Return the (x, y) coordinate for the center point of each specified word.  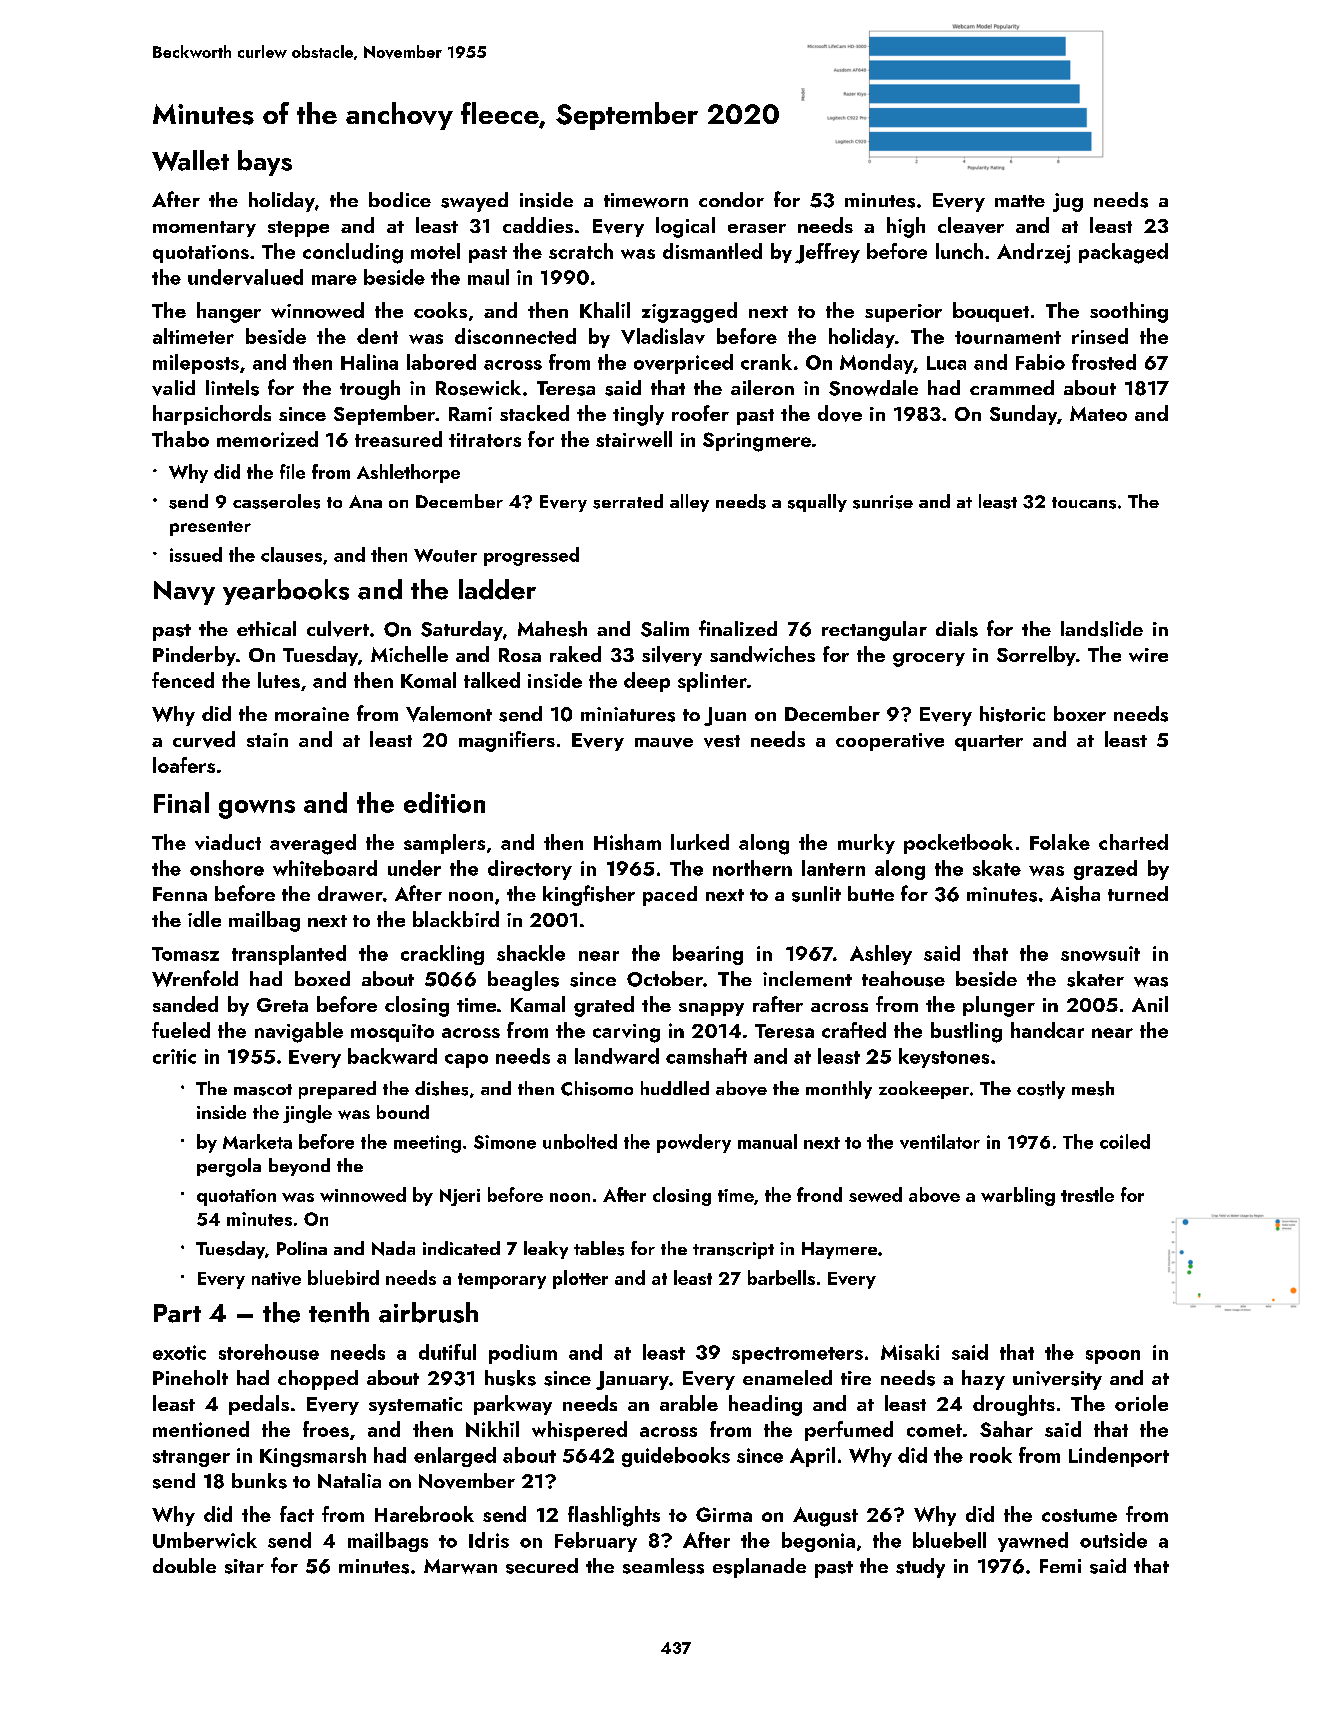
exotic (179, 1352)
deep (647, 682)
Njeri (460, 1197)
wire (1148, 655)
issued (196, 554)
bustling (966, 1032)
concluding (353, 253)
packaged (1123, 253)
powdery (694, 1143)
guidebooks (676, 1457)
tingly (638, 415)
